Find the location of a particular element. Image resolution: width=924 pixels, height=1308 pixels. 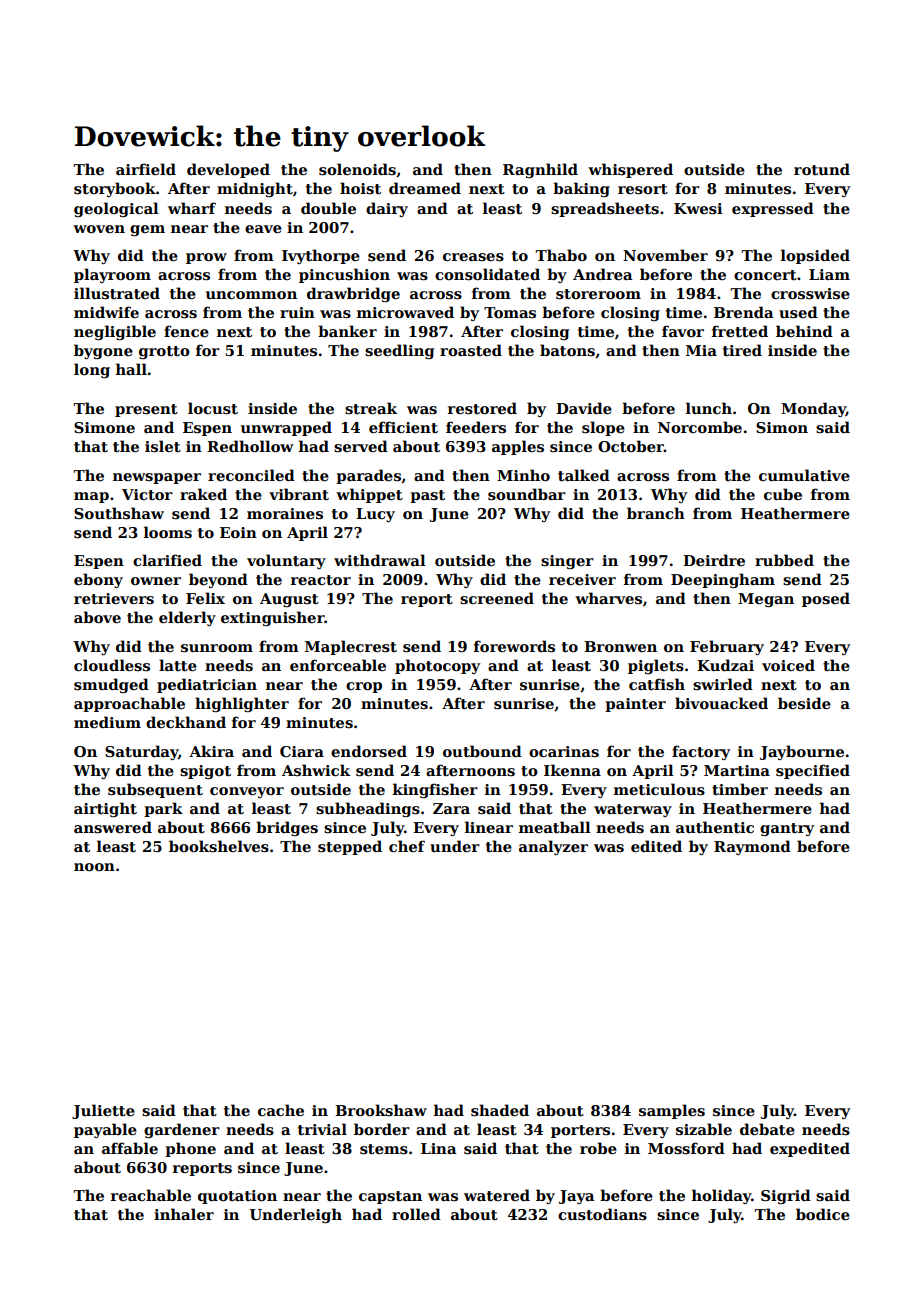

screened is located at coordinates (497, 598).
